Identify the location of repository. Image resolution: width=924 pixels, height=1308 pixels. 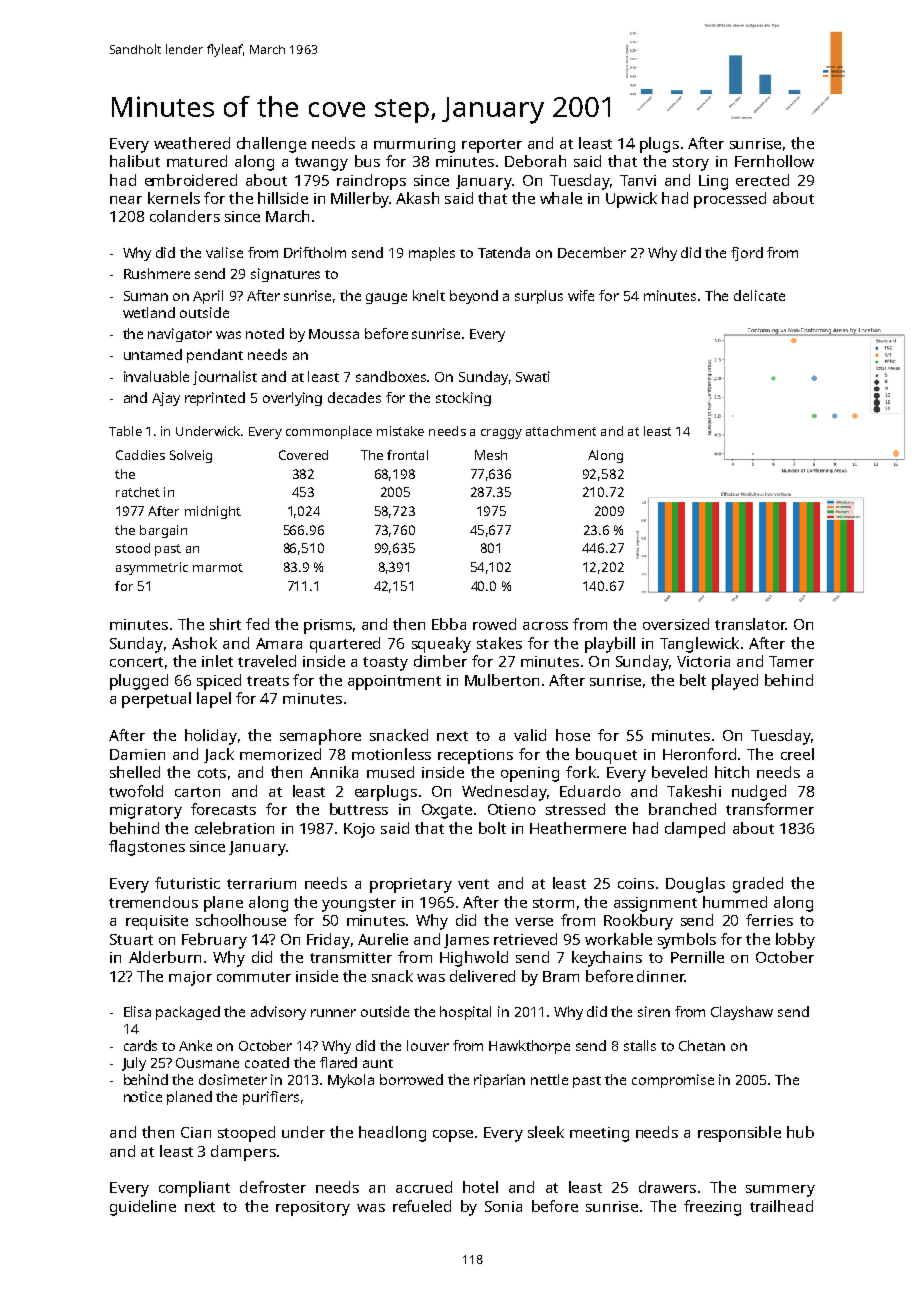
(313, 1208).
